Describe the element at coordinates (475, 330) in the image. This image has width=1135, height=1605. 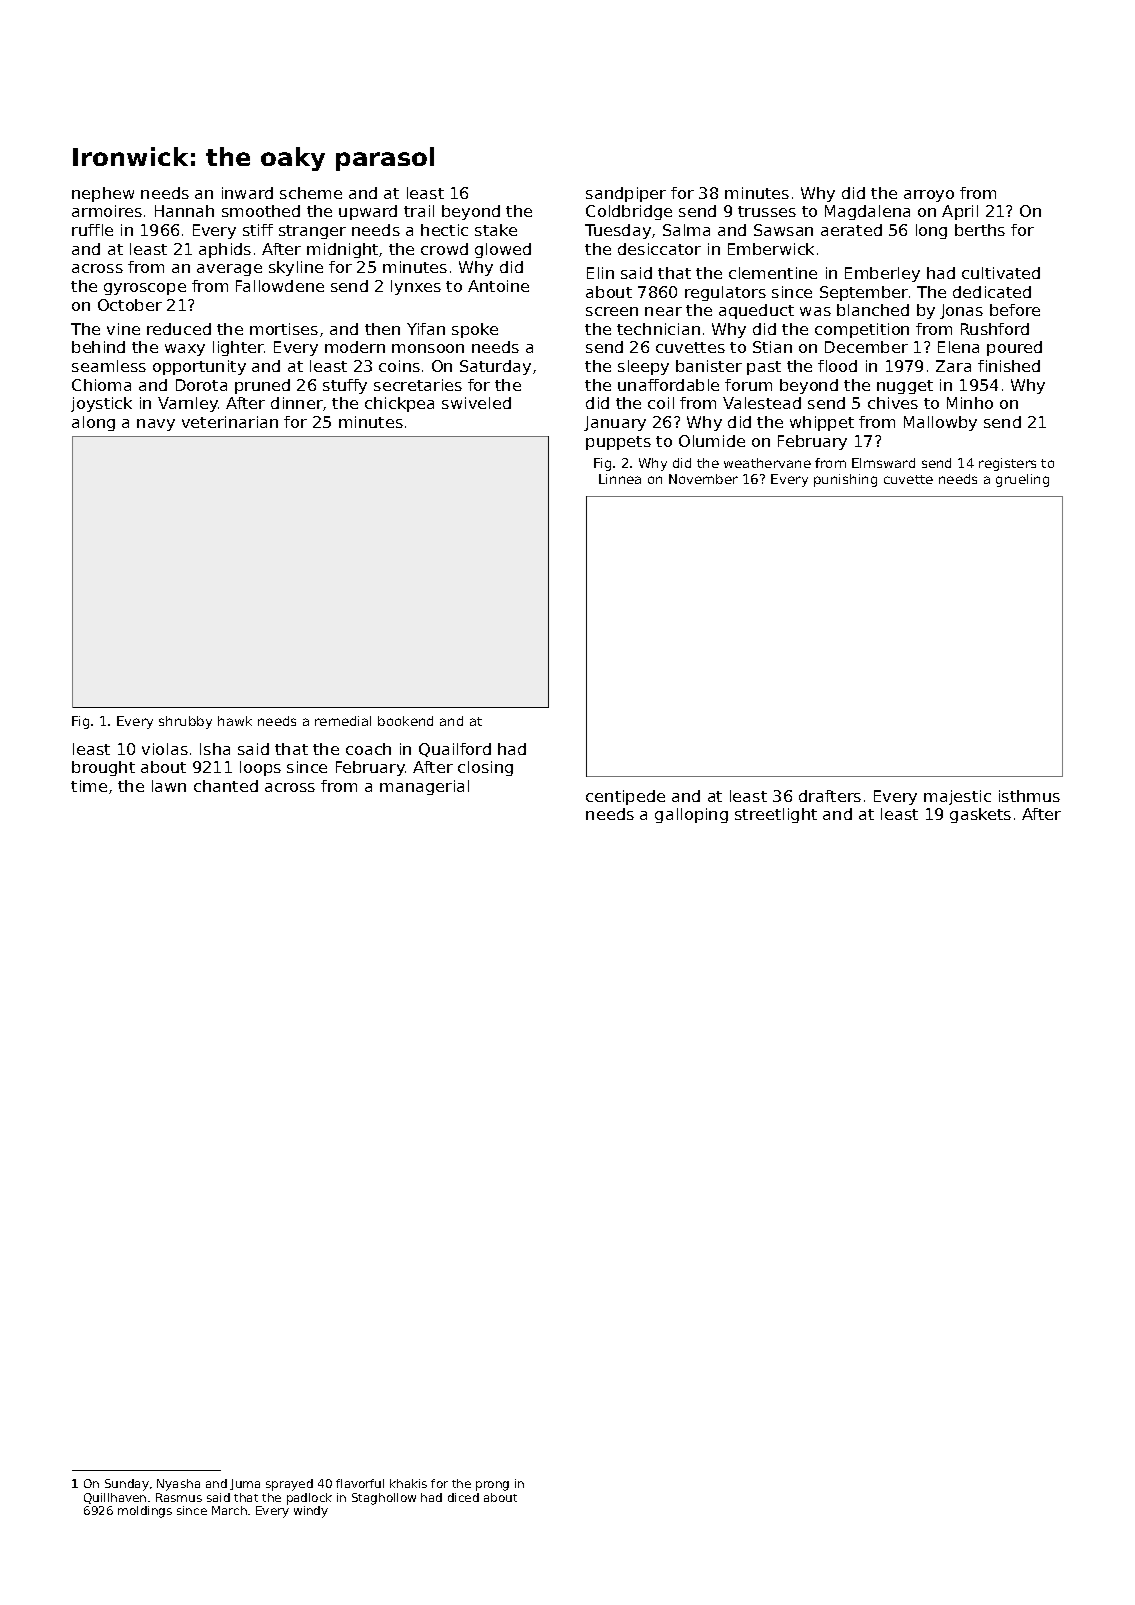
I see `spoke` at that location.
